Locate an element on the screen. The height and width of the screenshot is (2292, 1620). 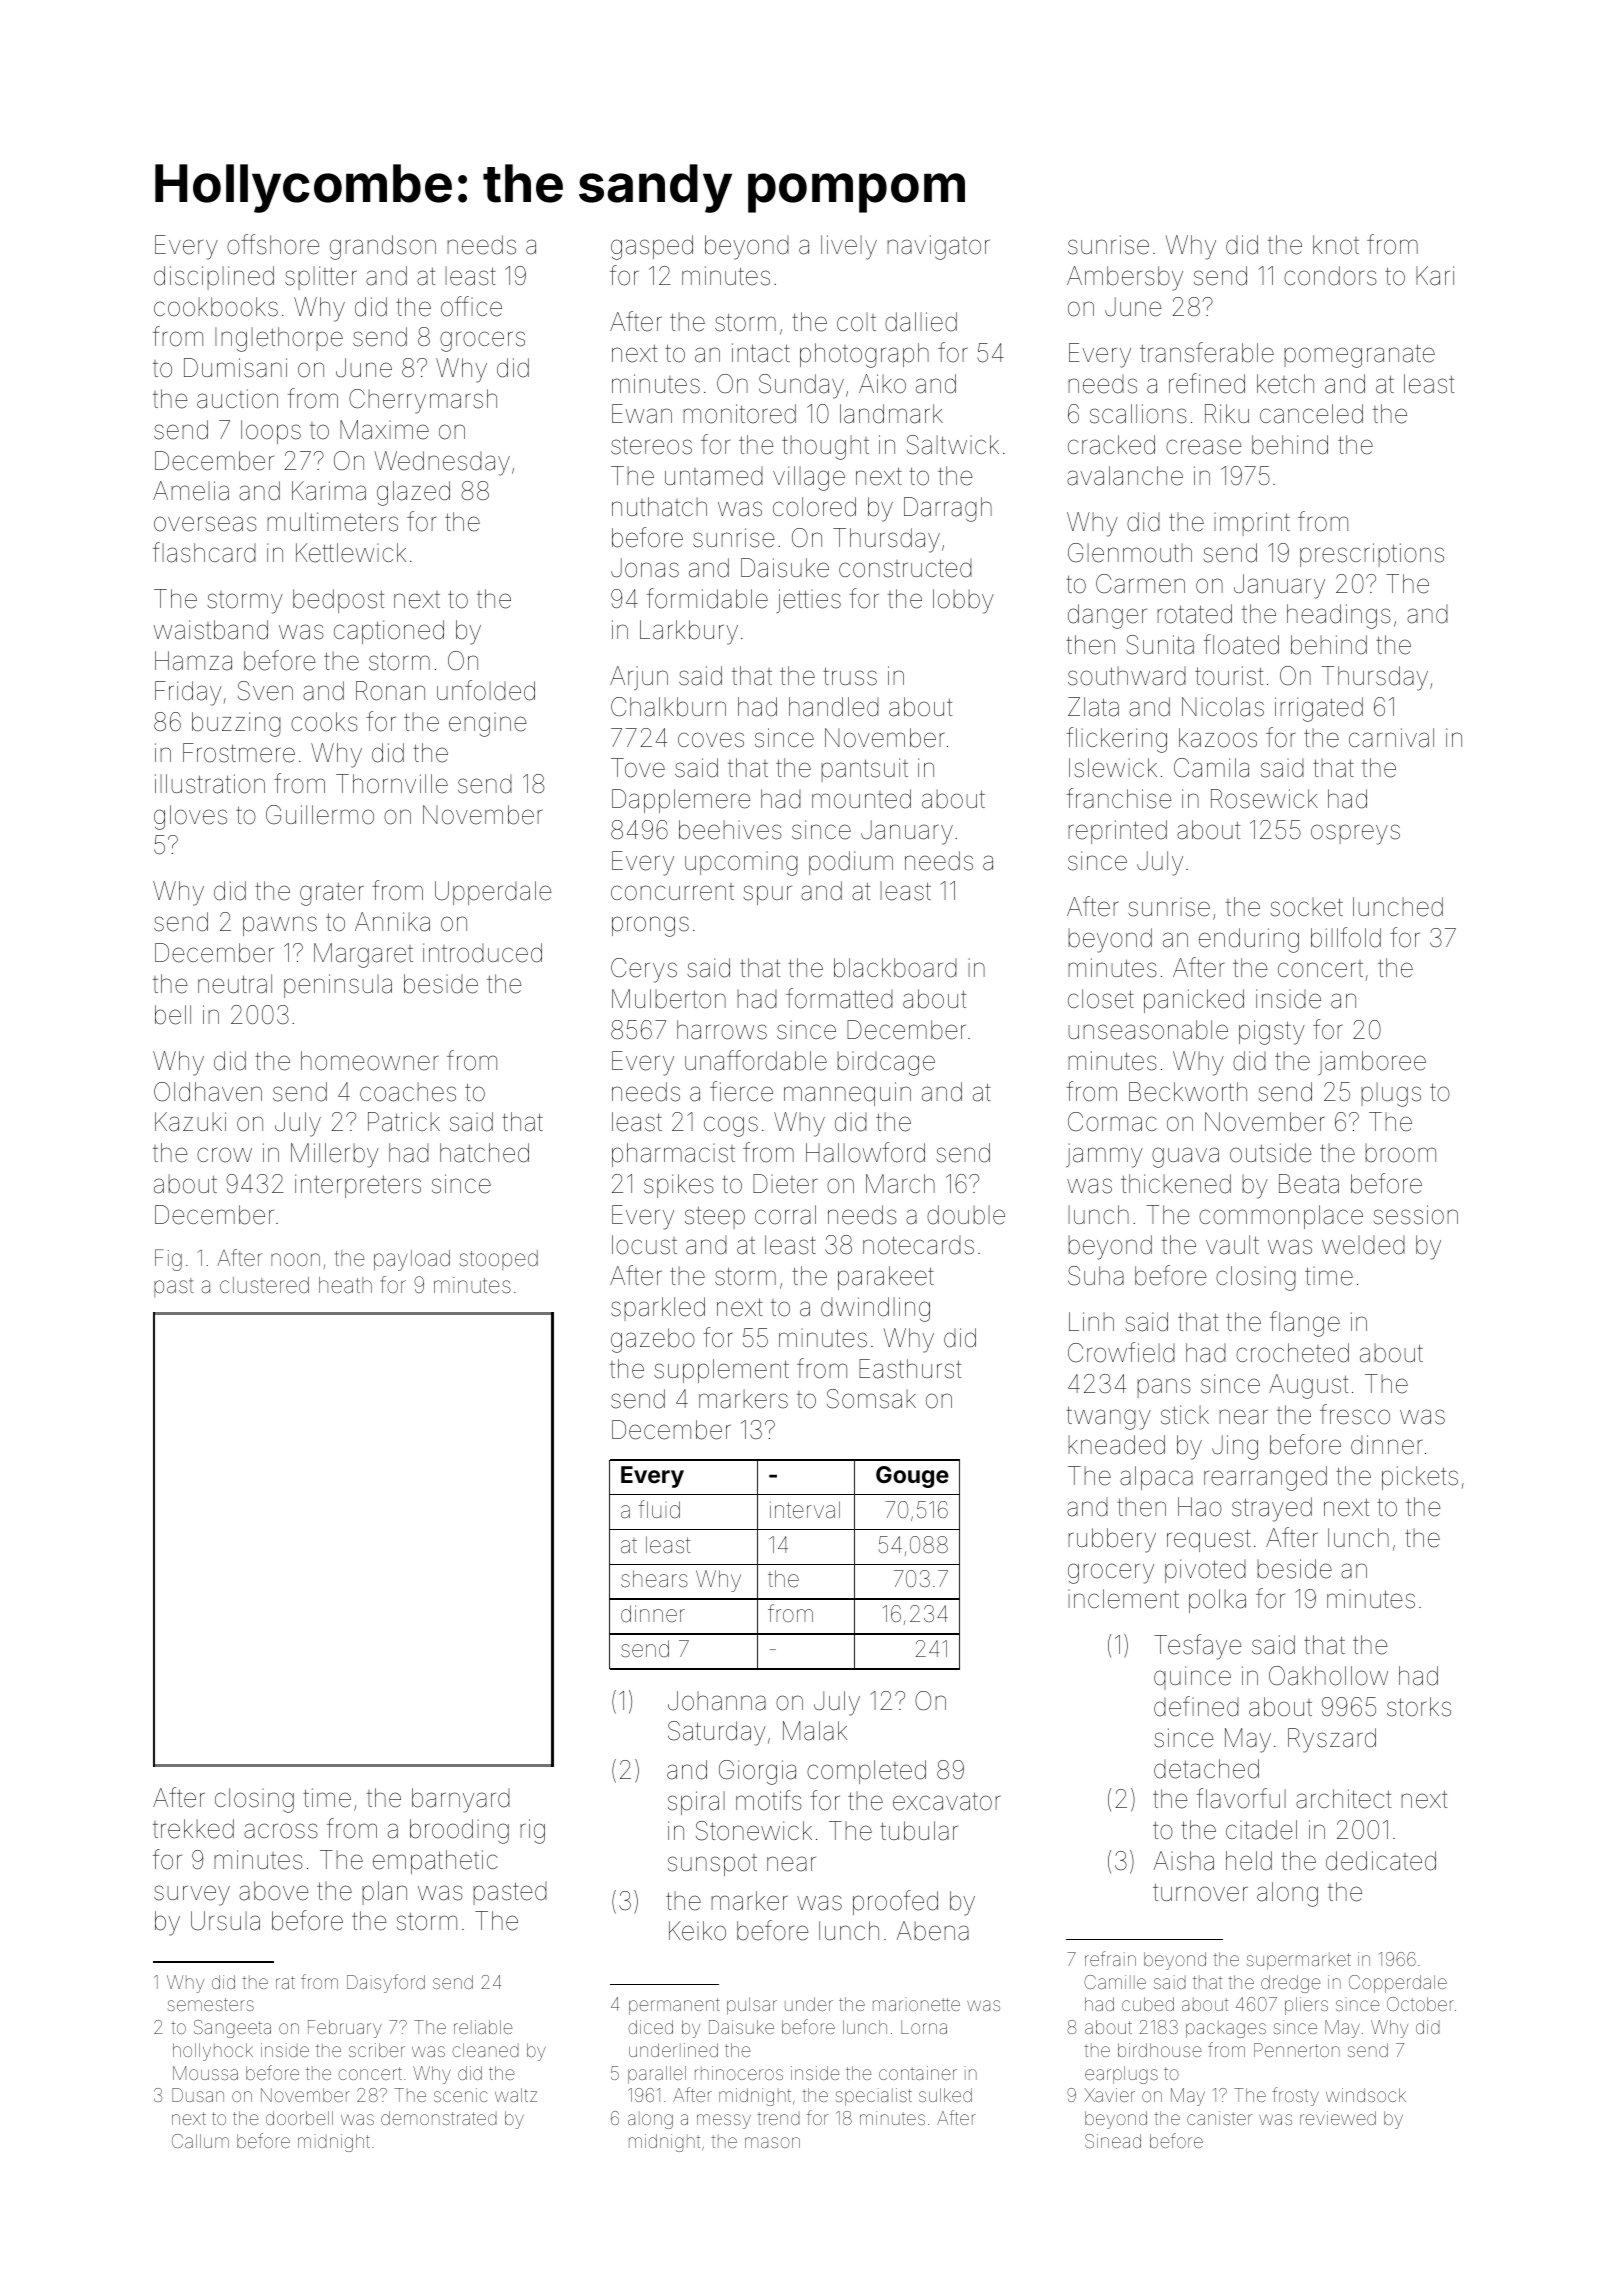
storks is located at coordinates (1419, 1707).
